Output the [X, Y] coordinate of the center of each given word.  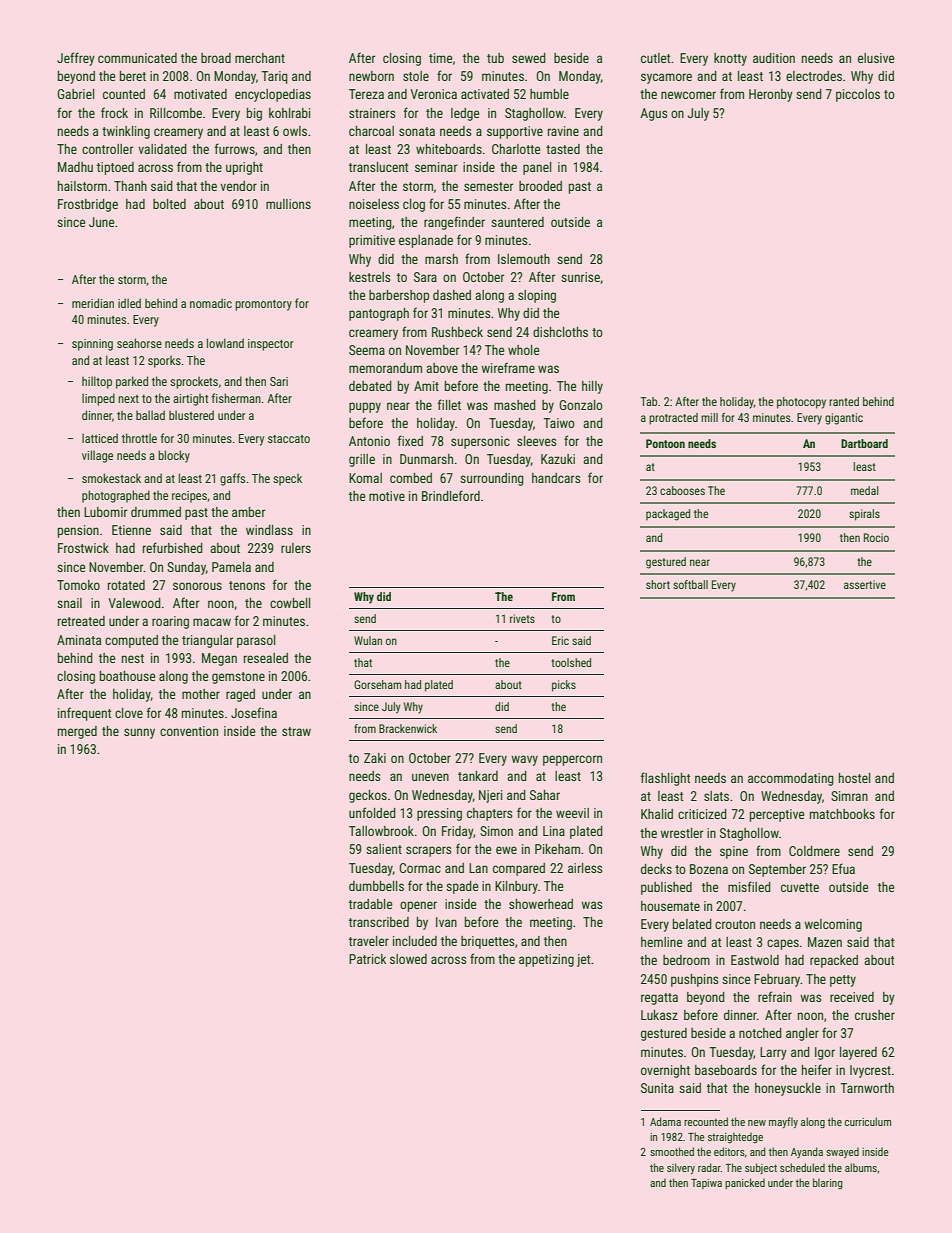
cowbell [290, 603]
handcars [556, 478]
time [440, 58]
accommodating [791, 779]
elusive [876, 58]
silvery [681, 1168]
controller [107, 149]
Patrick [367, 959]
